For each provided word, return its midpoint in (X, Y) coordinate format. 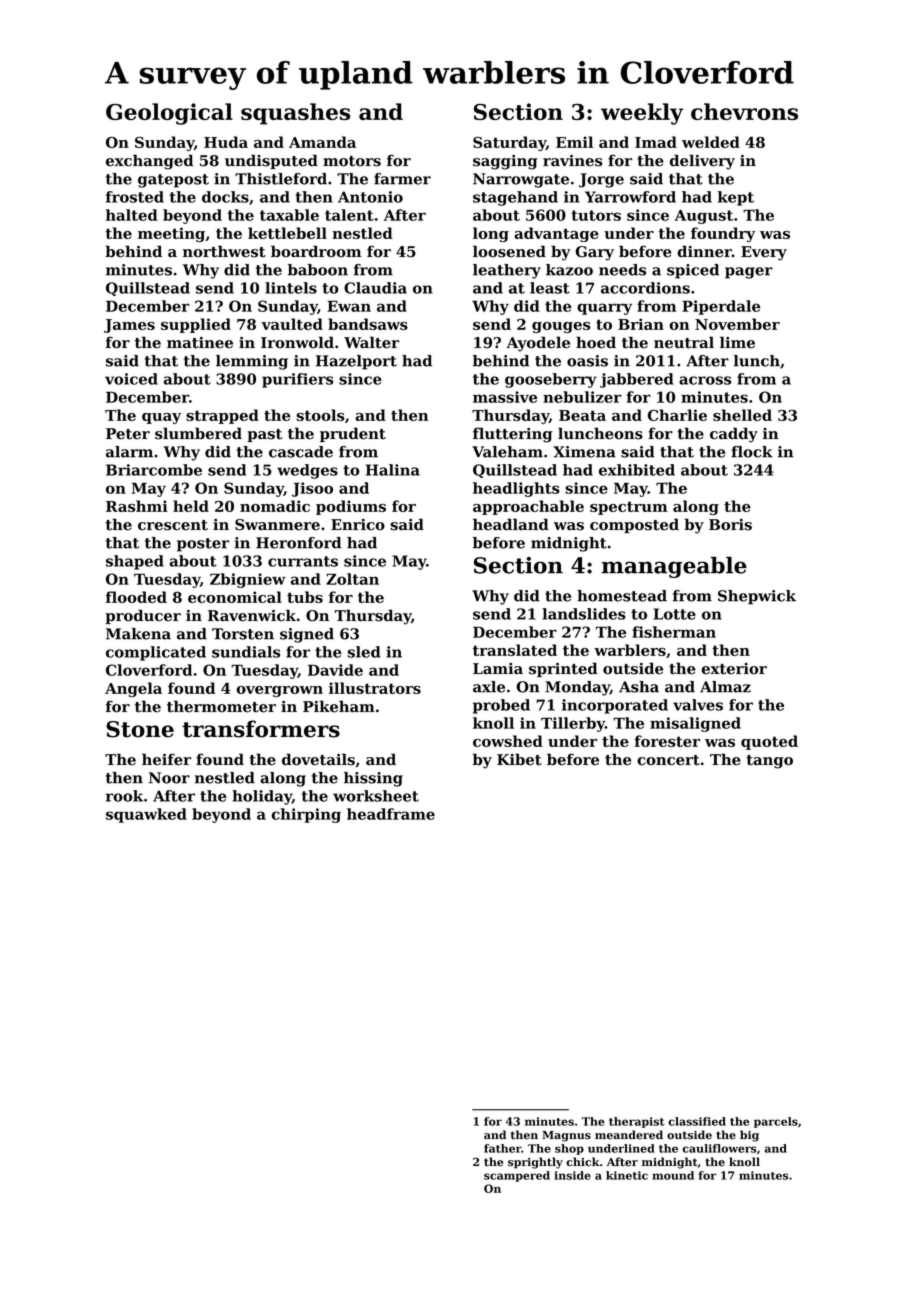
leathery (507, 271)
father (502, 1148)
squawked (146, 815)
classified (697, 1121)
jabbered (637, 380)
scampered (517, 1176)
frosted (135, 197)
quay (161, 418)
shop (569, 1149)
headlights (516, 489)
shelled (742, 415)
